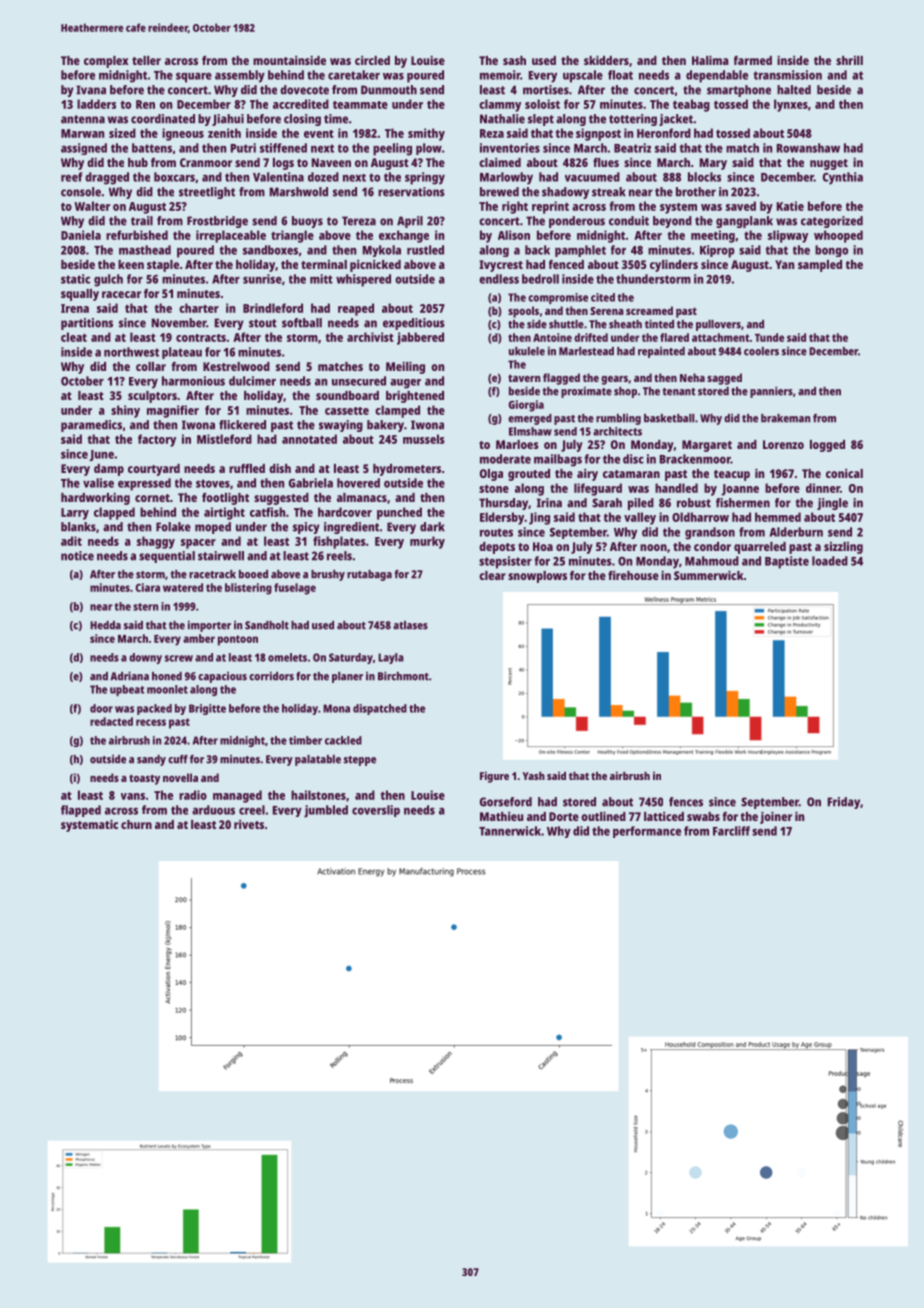 The image size is (924, 1308). I want to click on Dunmouth, so click(389, 90).
